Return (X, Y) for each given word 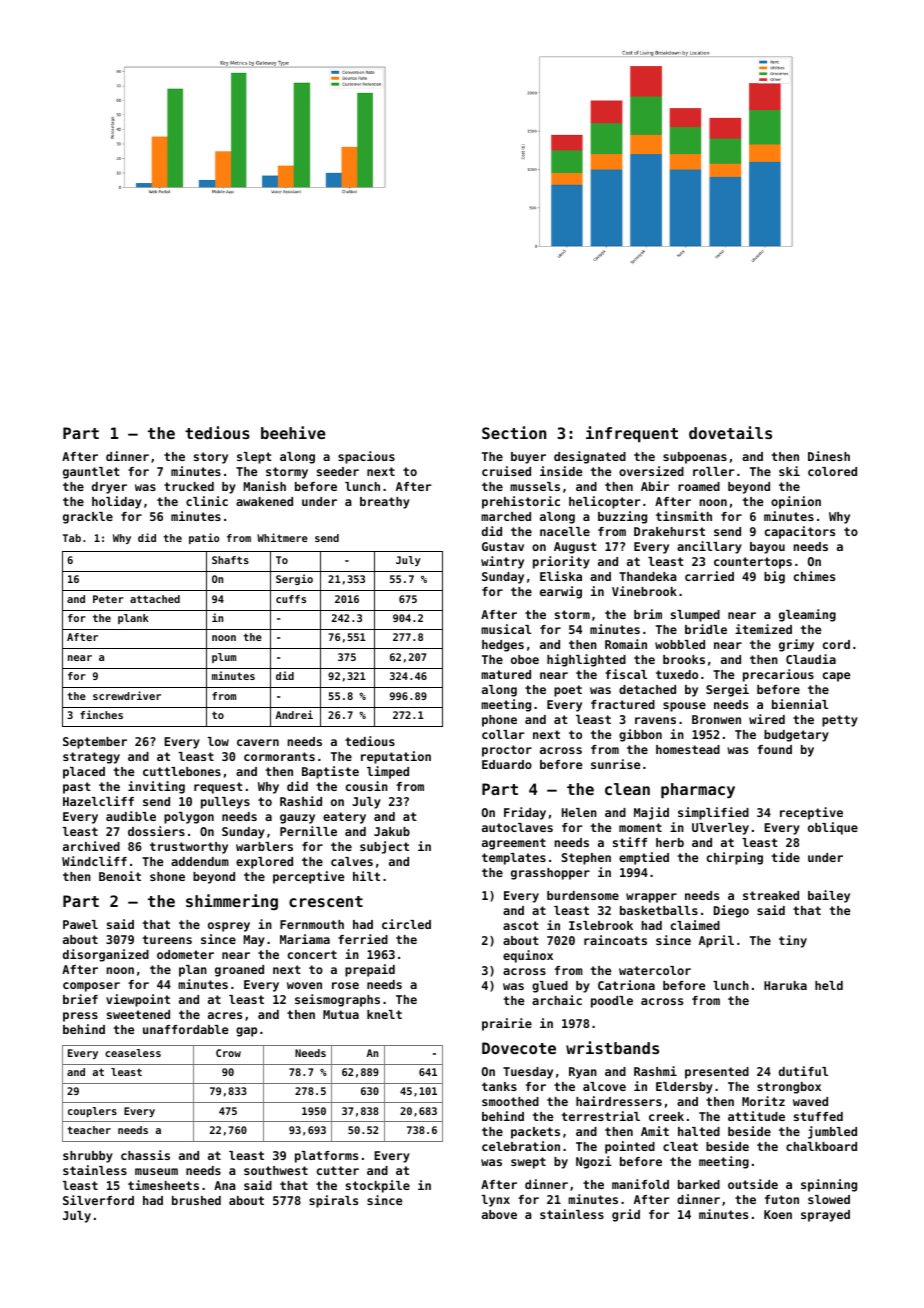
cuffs (291, 599)
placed (84, 773)
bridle (706, 629)
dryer (109, 488)
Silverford (98, 1200)
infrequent (632, 434)
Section (514, 432)
